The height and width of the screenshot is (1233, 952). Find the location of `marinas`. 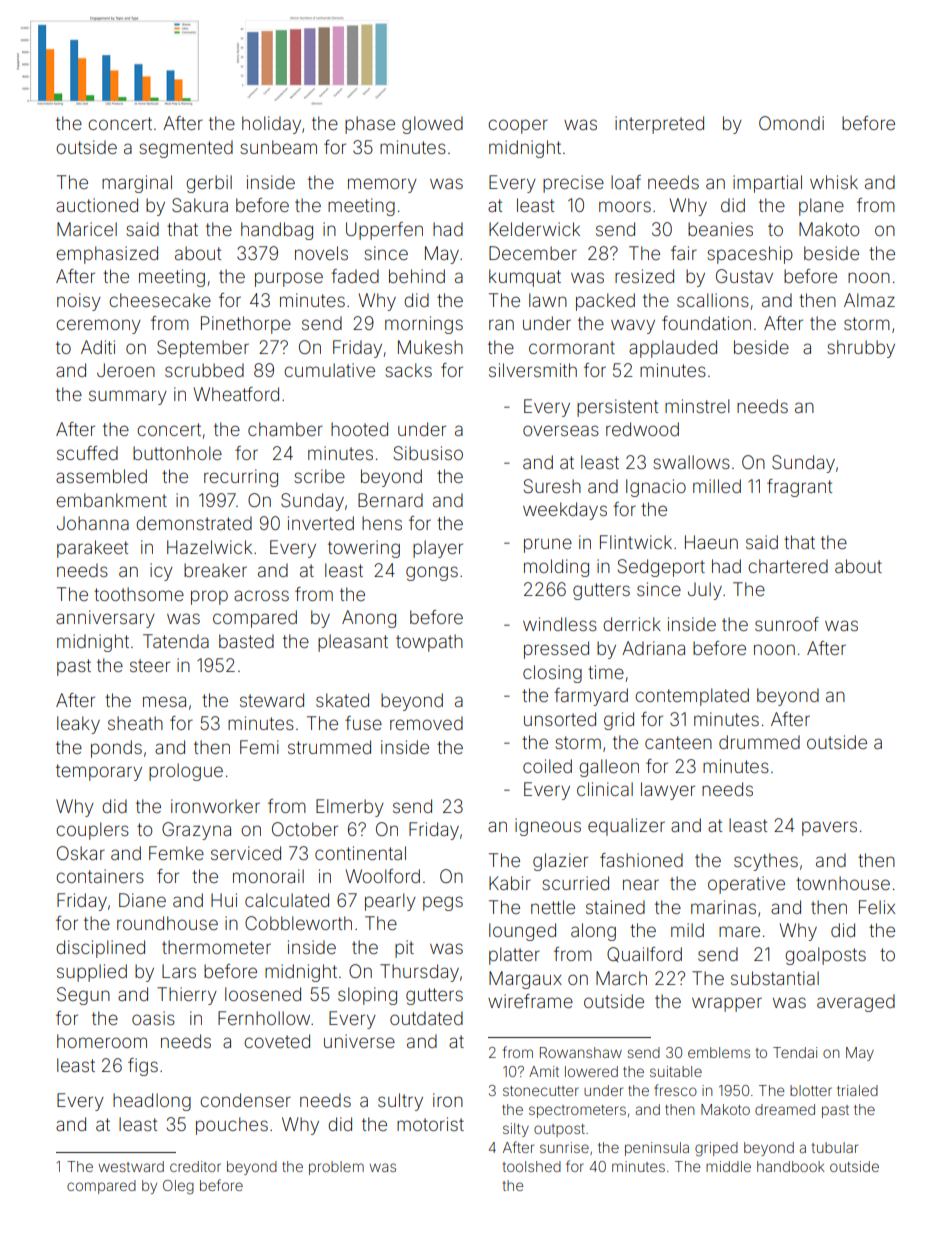

marinas is located at coordinates (723, 907).
